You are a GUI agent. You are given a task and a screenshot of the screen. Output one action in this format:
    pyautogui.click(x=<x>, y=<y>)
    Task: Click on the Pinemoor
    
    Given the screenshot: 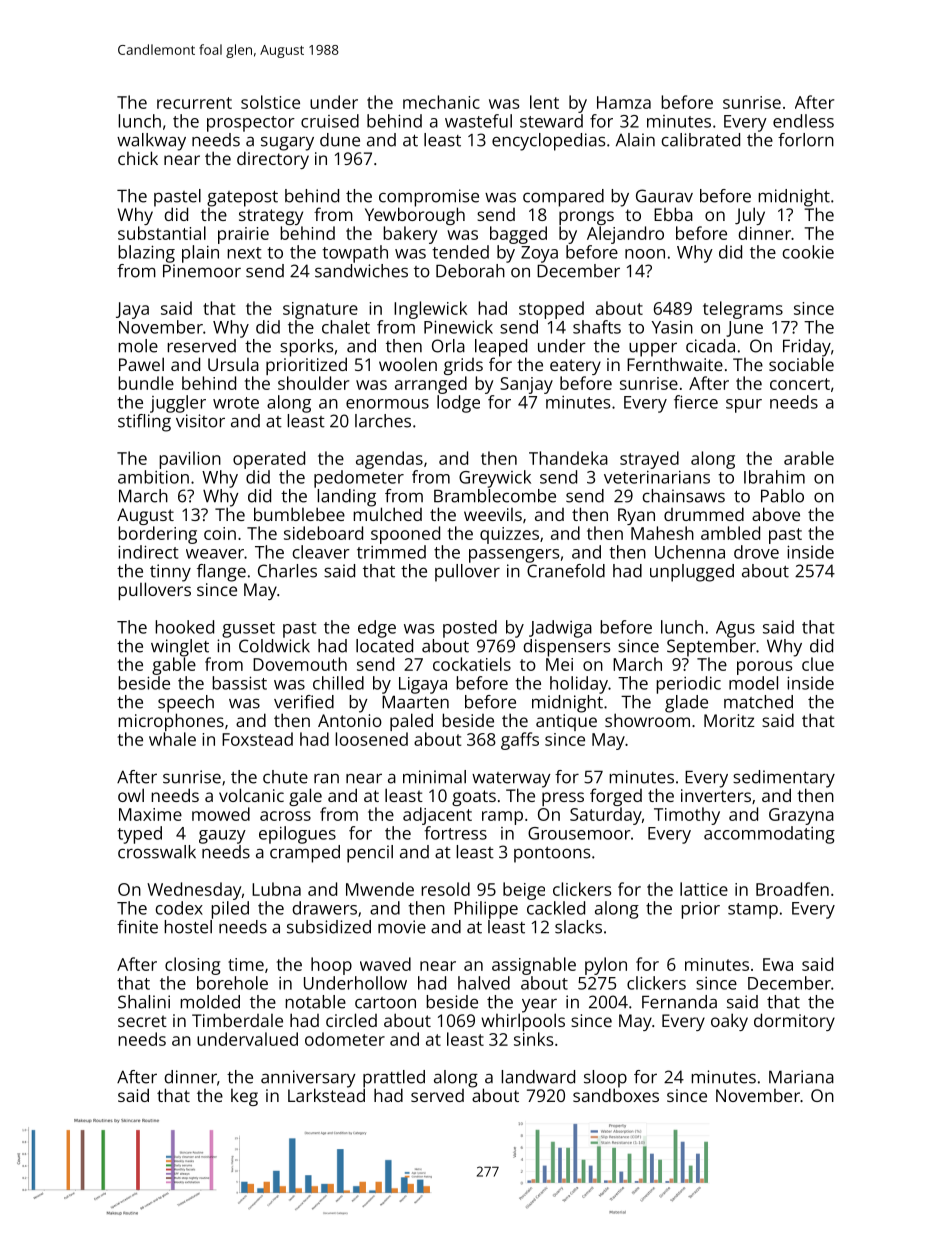 What is the action you would take?
    pyautogui.click(x=202, y=271)
